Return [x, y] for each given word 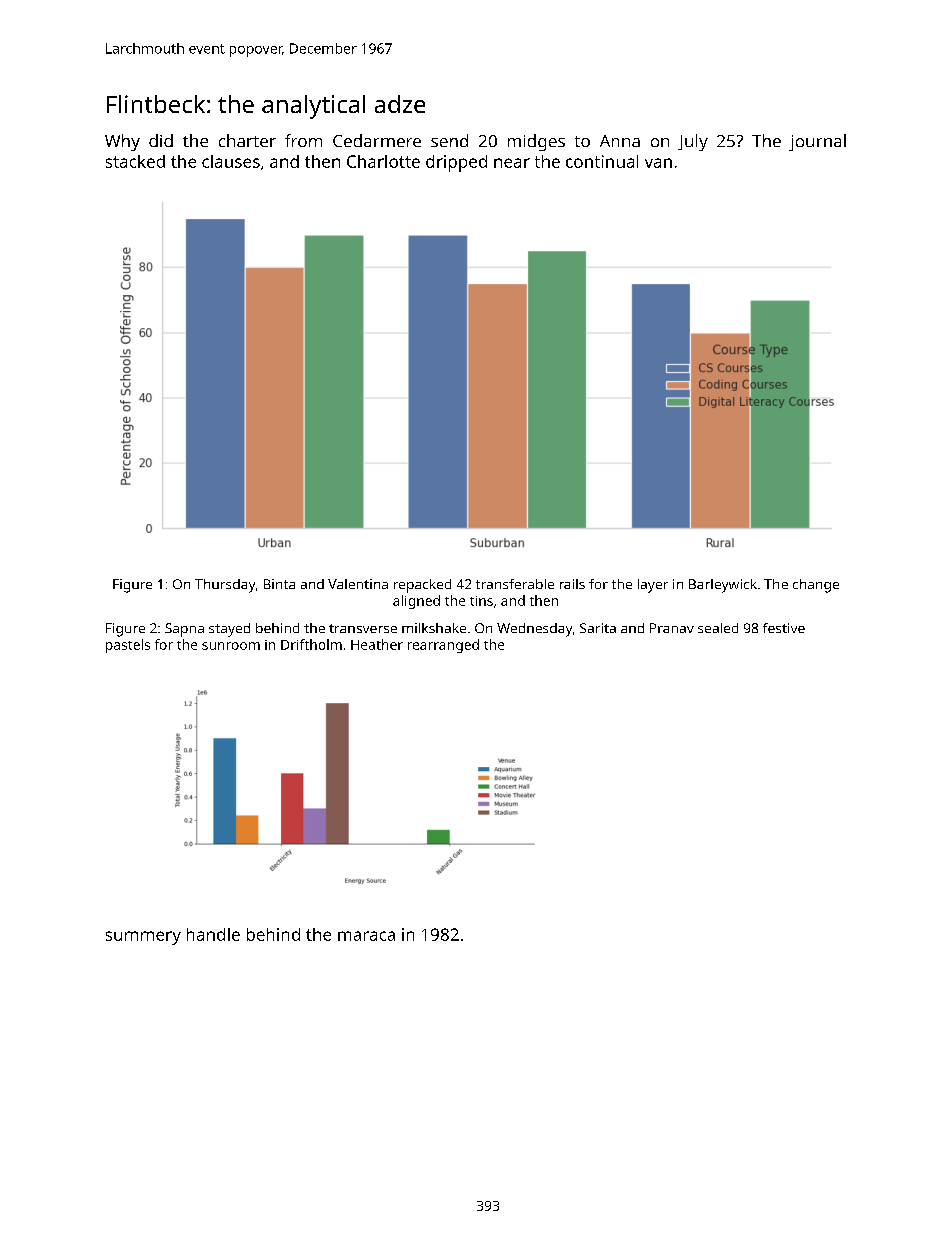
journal [817, 142]
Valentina [358, 584]
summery [143, 938]
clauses [231, 161]
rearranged [443, 646]
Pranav [672, 628]
